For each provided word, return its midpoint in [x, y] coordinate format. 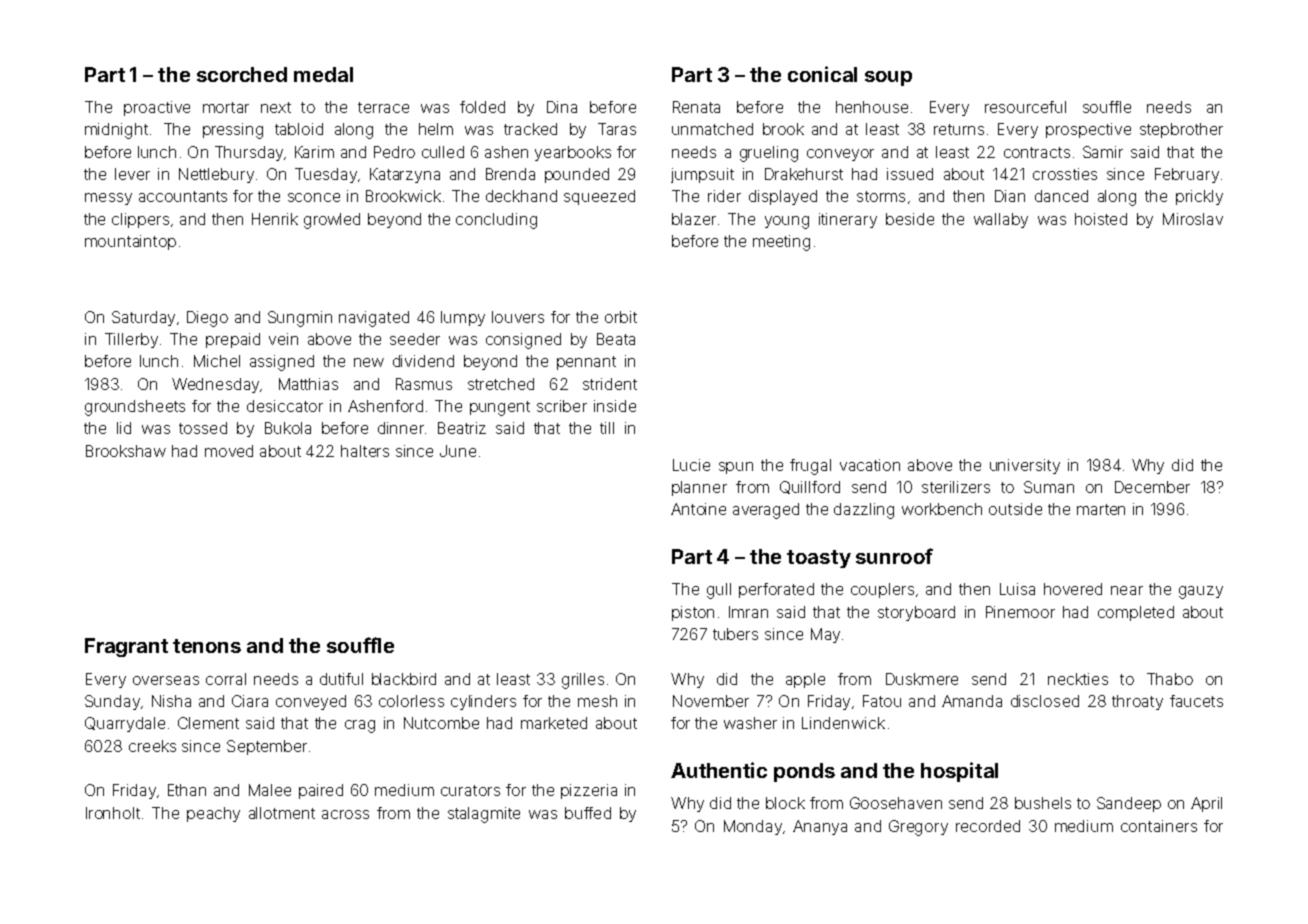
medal [323, 74]
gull [719, 591]
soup [888, 78]
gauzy [1201, 592]
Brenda [510, 174]
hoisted [1101, 219]
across [345, 814]
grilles [583, 681]
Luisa [1017, 589]
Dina [562, 107]
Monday [753, 827]
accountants [183, 196]
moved [229, 451]
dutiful [341, 679]
